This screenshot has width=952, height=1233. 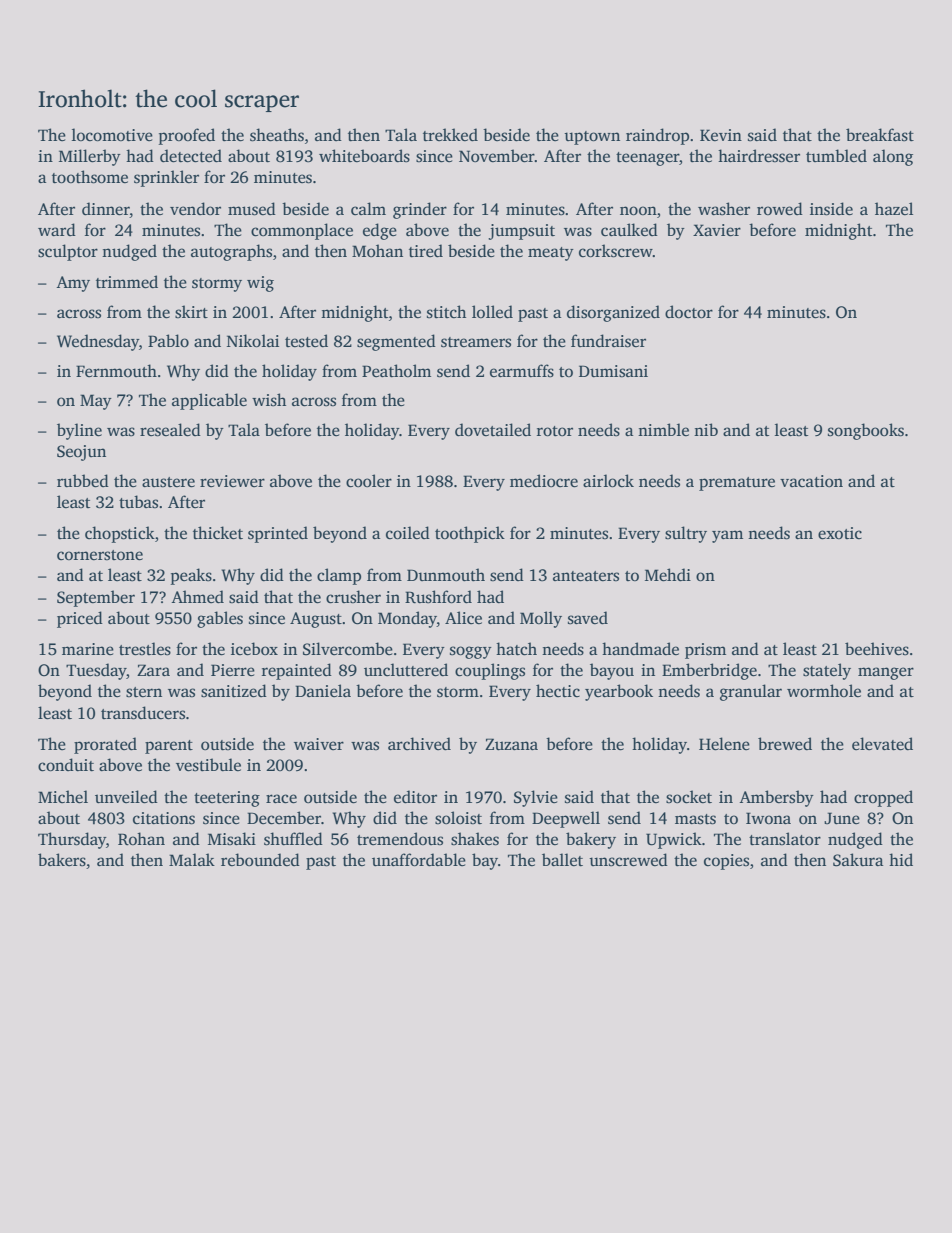 I want to click on September, so click(x=96, y=598).
